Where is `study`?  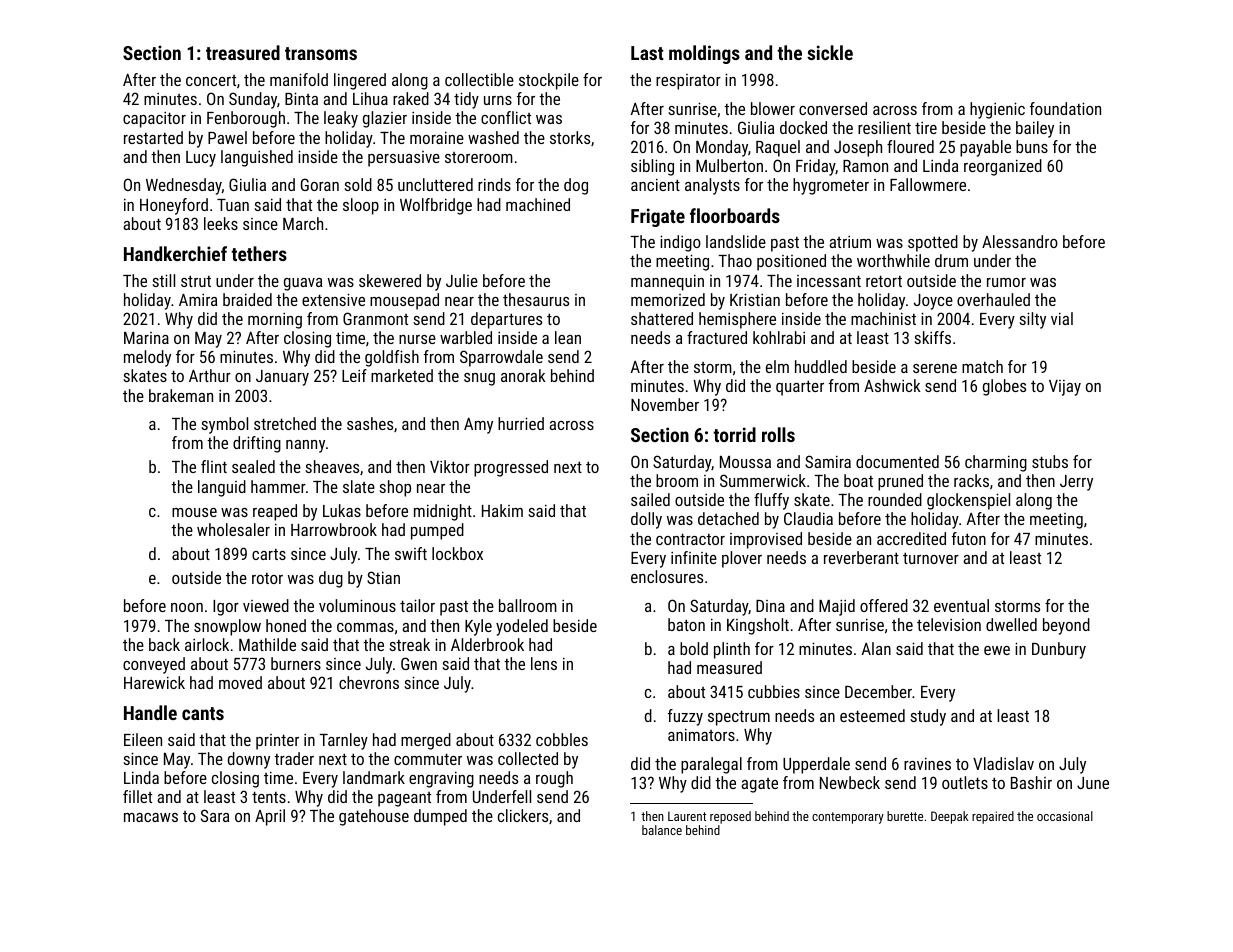 study is located at coordinates (928, 717).
